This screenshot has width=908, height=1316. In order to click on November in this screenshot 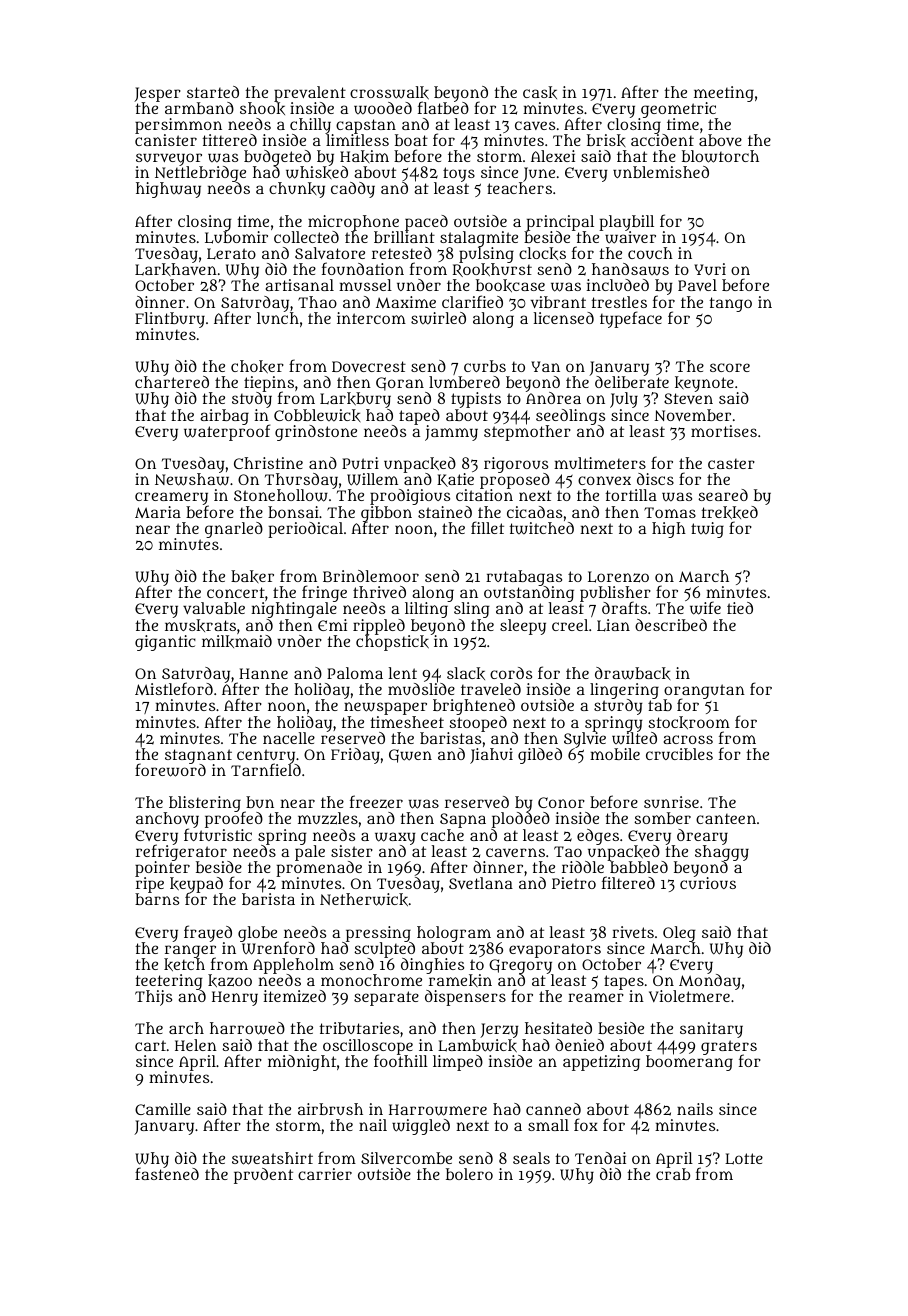, I will do `click(692, 415)`.
